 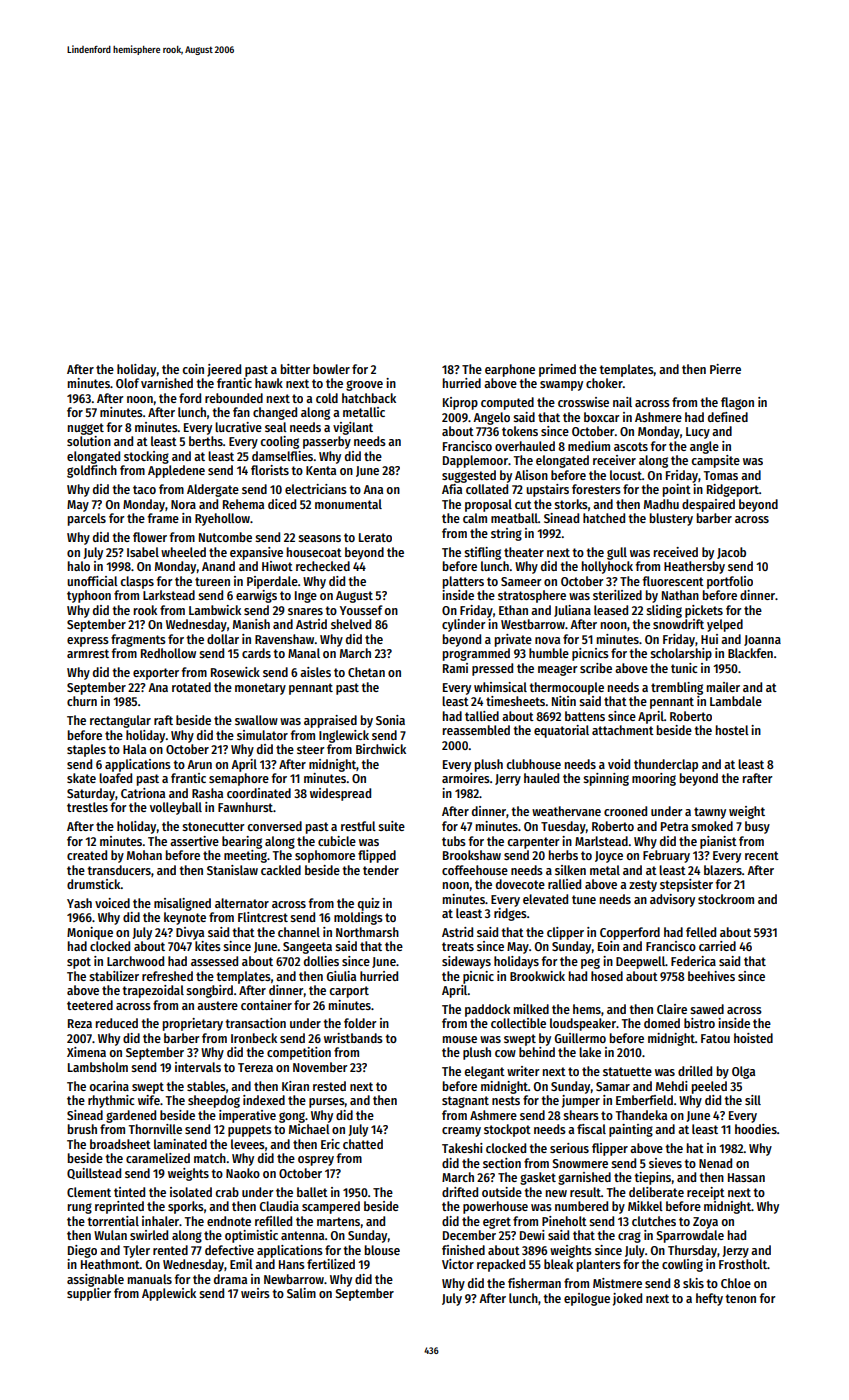 I want to click on received, so click(x=676, y=552).
